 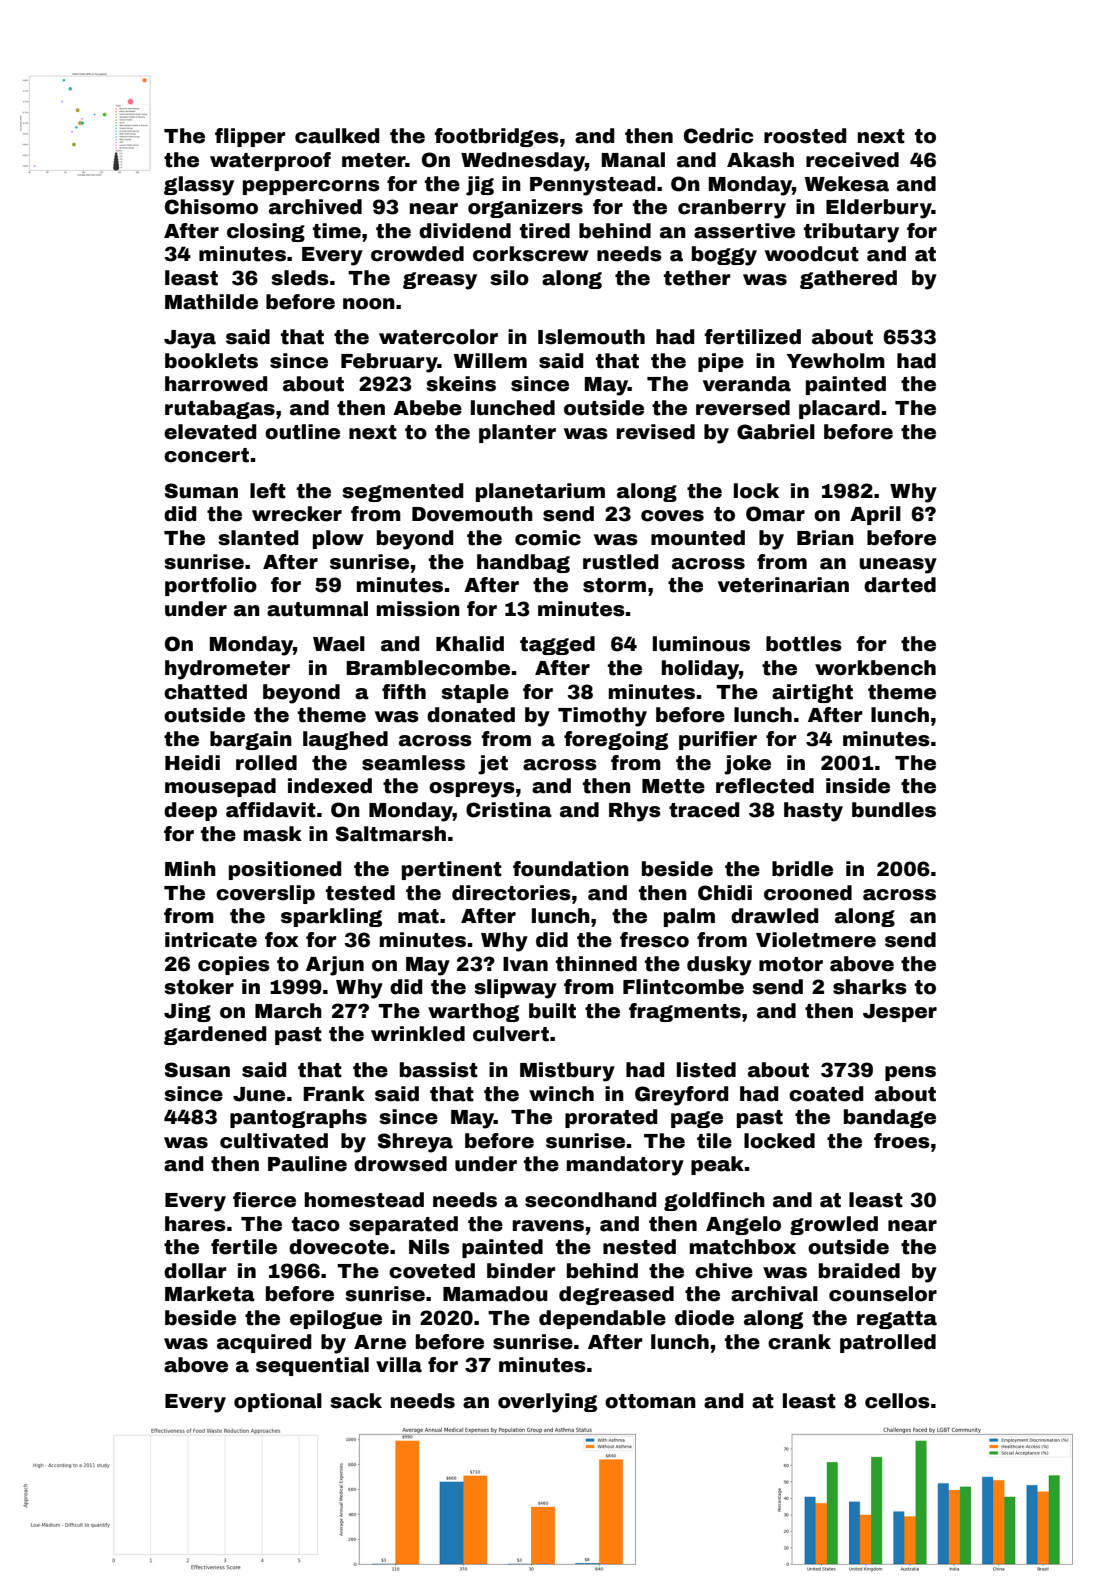 I want to click on autumnal, so click(x=317, y=609).
